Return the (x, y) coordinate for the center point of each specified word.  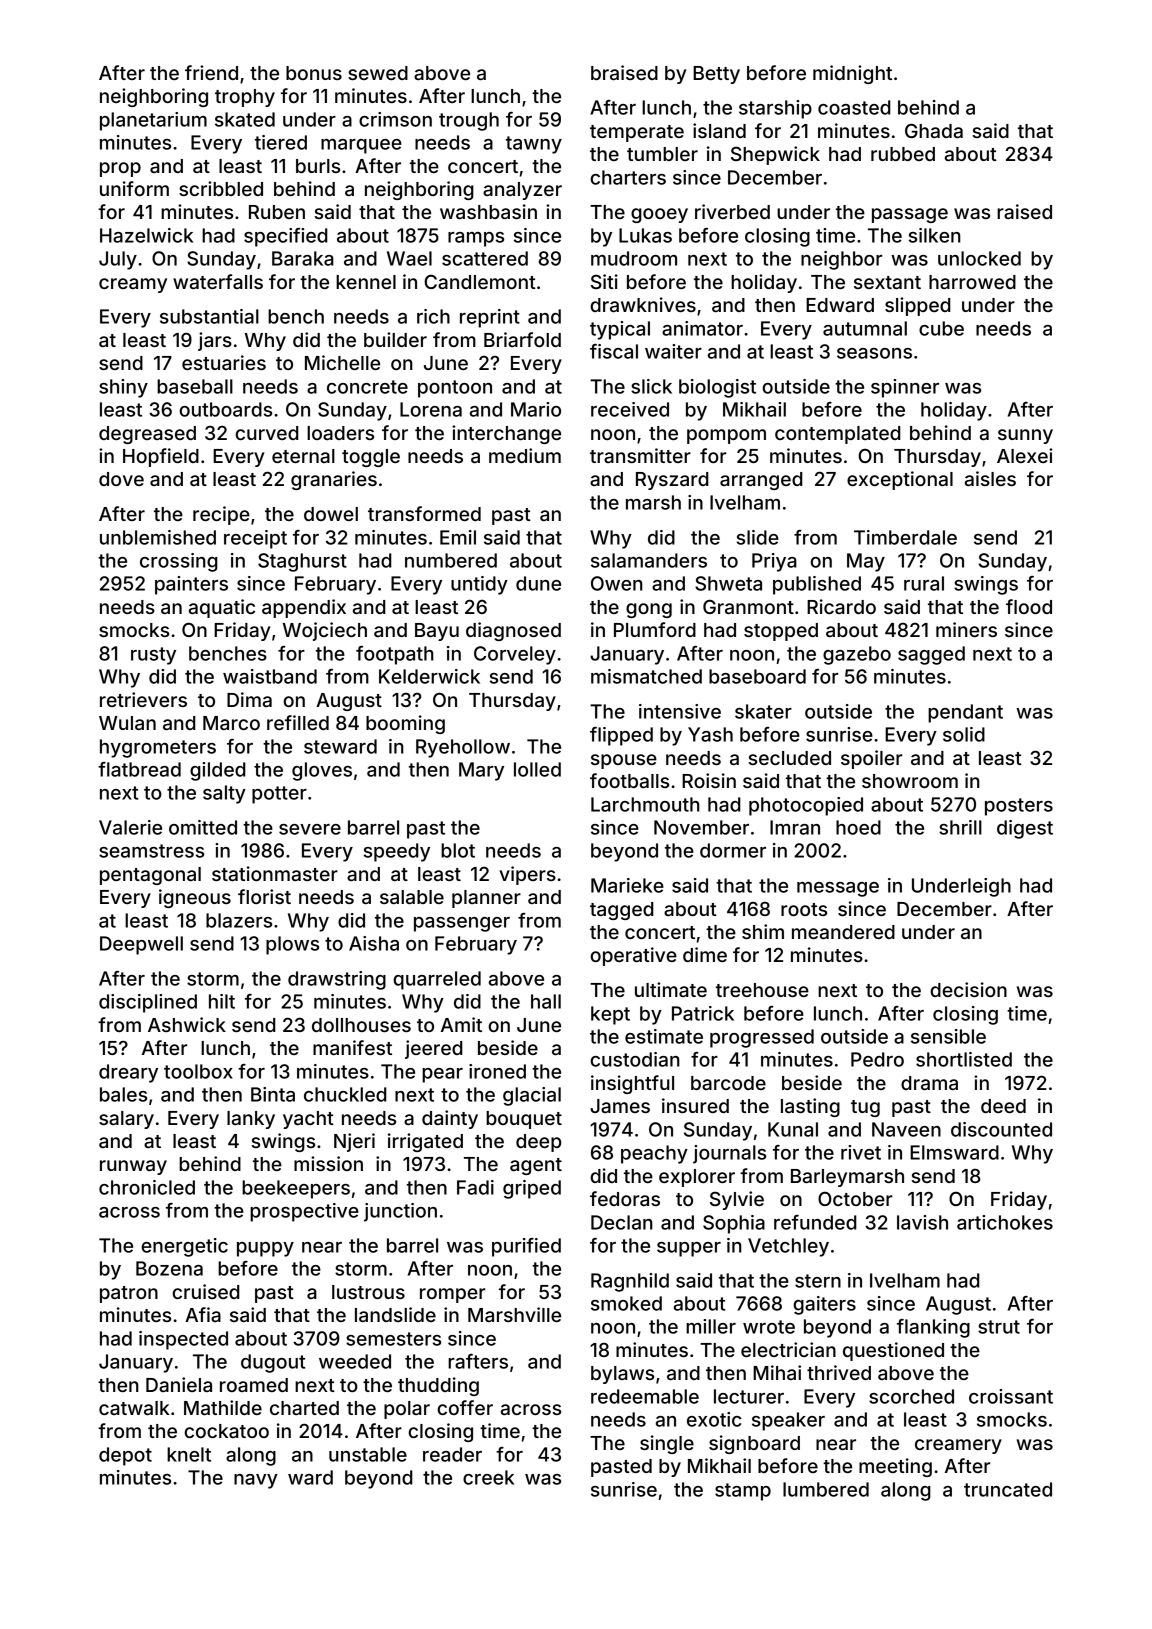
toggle (371, 458)
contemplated (837, 435)
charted (304, 1408)
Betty (716, 75)
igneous (195, 898)
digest (1025, 829)
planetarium (153, 121)
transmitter (640, 455)
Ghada (934, 130)
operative (633, 956)
